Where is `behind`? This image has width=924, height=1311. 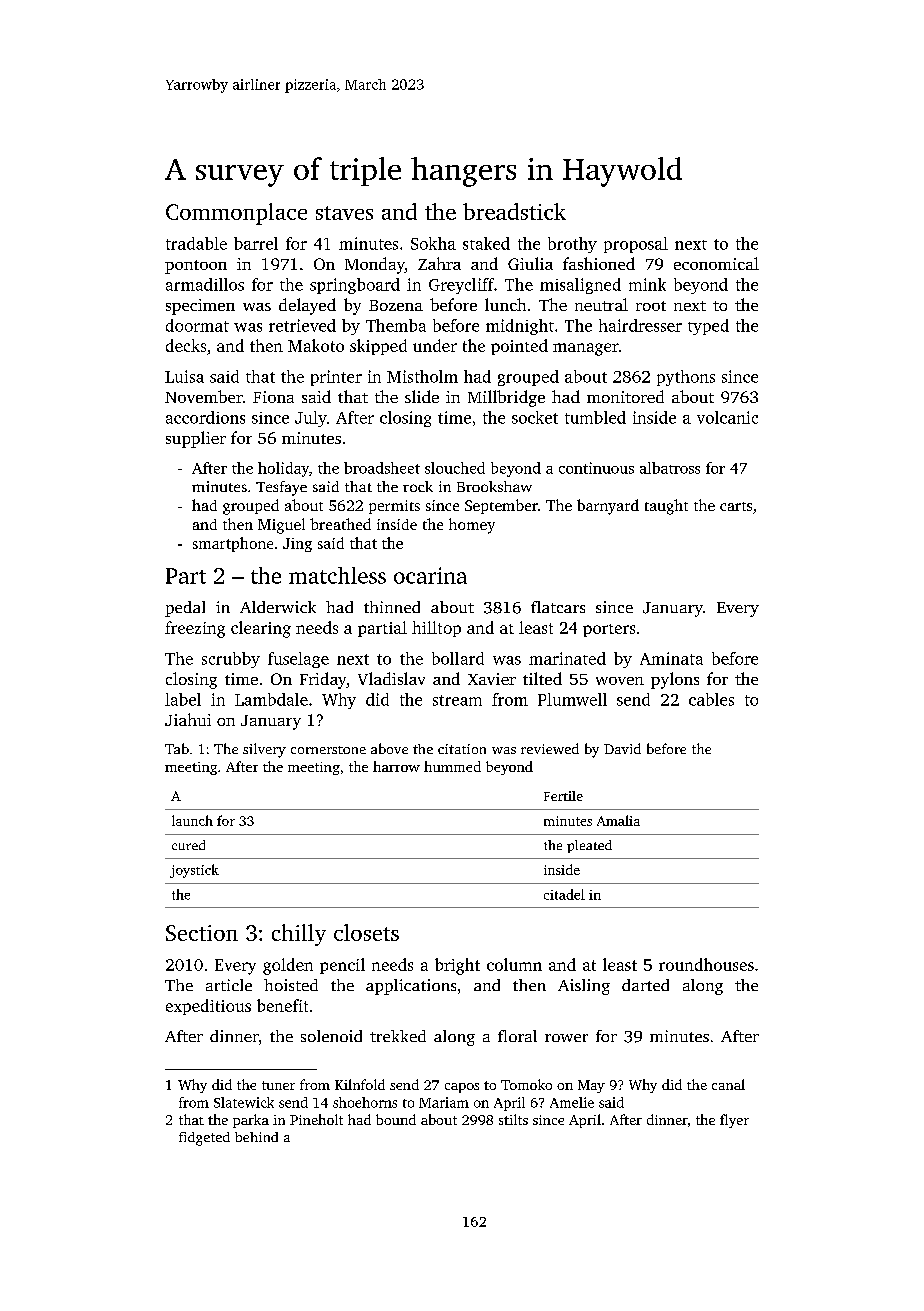 behind is located at coordinates (256, 1137).
